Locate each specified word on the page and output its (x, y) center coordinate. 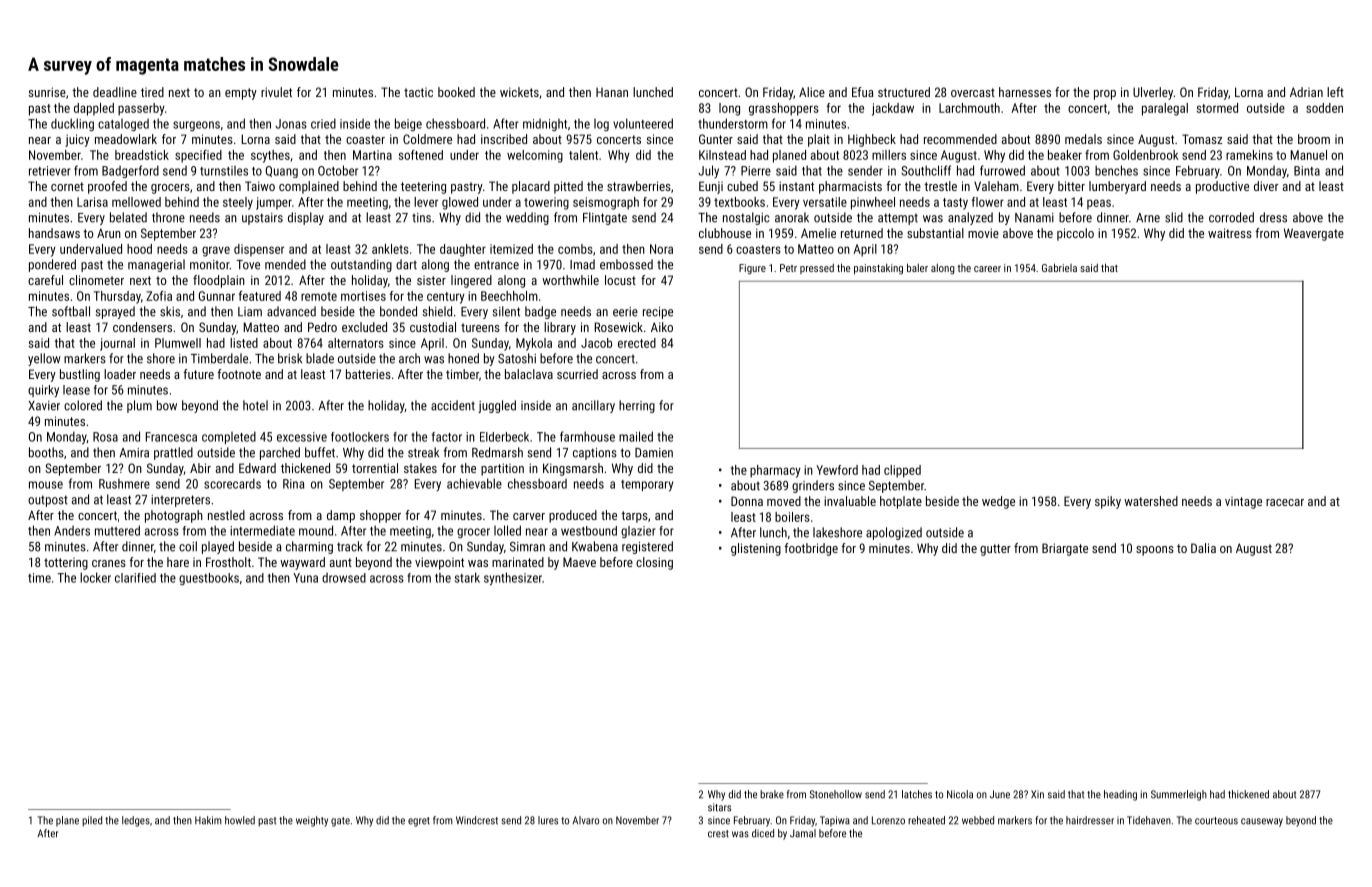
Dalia (1203, 548)
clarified (135, 578)
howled (240, 820)
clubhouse (725, 233)
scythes (270, 156)
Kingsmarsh (573, 469)
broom (1314, 139)
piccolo (1075, 234)
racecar (1285, 502)
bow (167, 405)
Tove (248, 265)
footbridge (811, 549)
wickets (519, 92)
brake (772, 794)
